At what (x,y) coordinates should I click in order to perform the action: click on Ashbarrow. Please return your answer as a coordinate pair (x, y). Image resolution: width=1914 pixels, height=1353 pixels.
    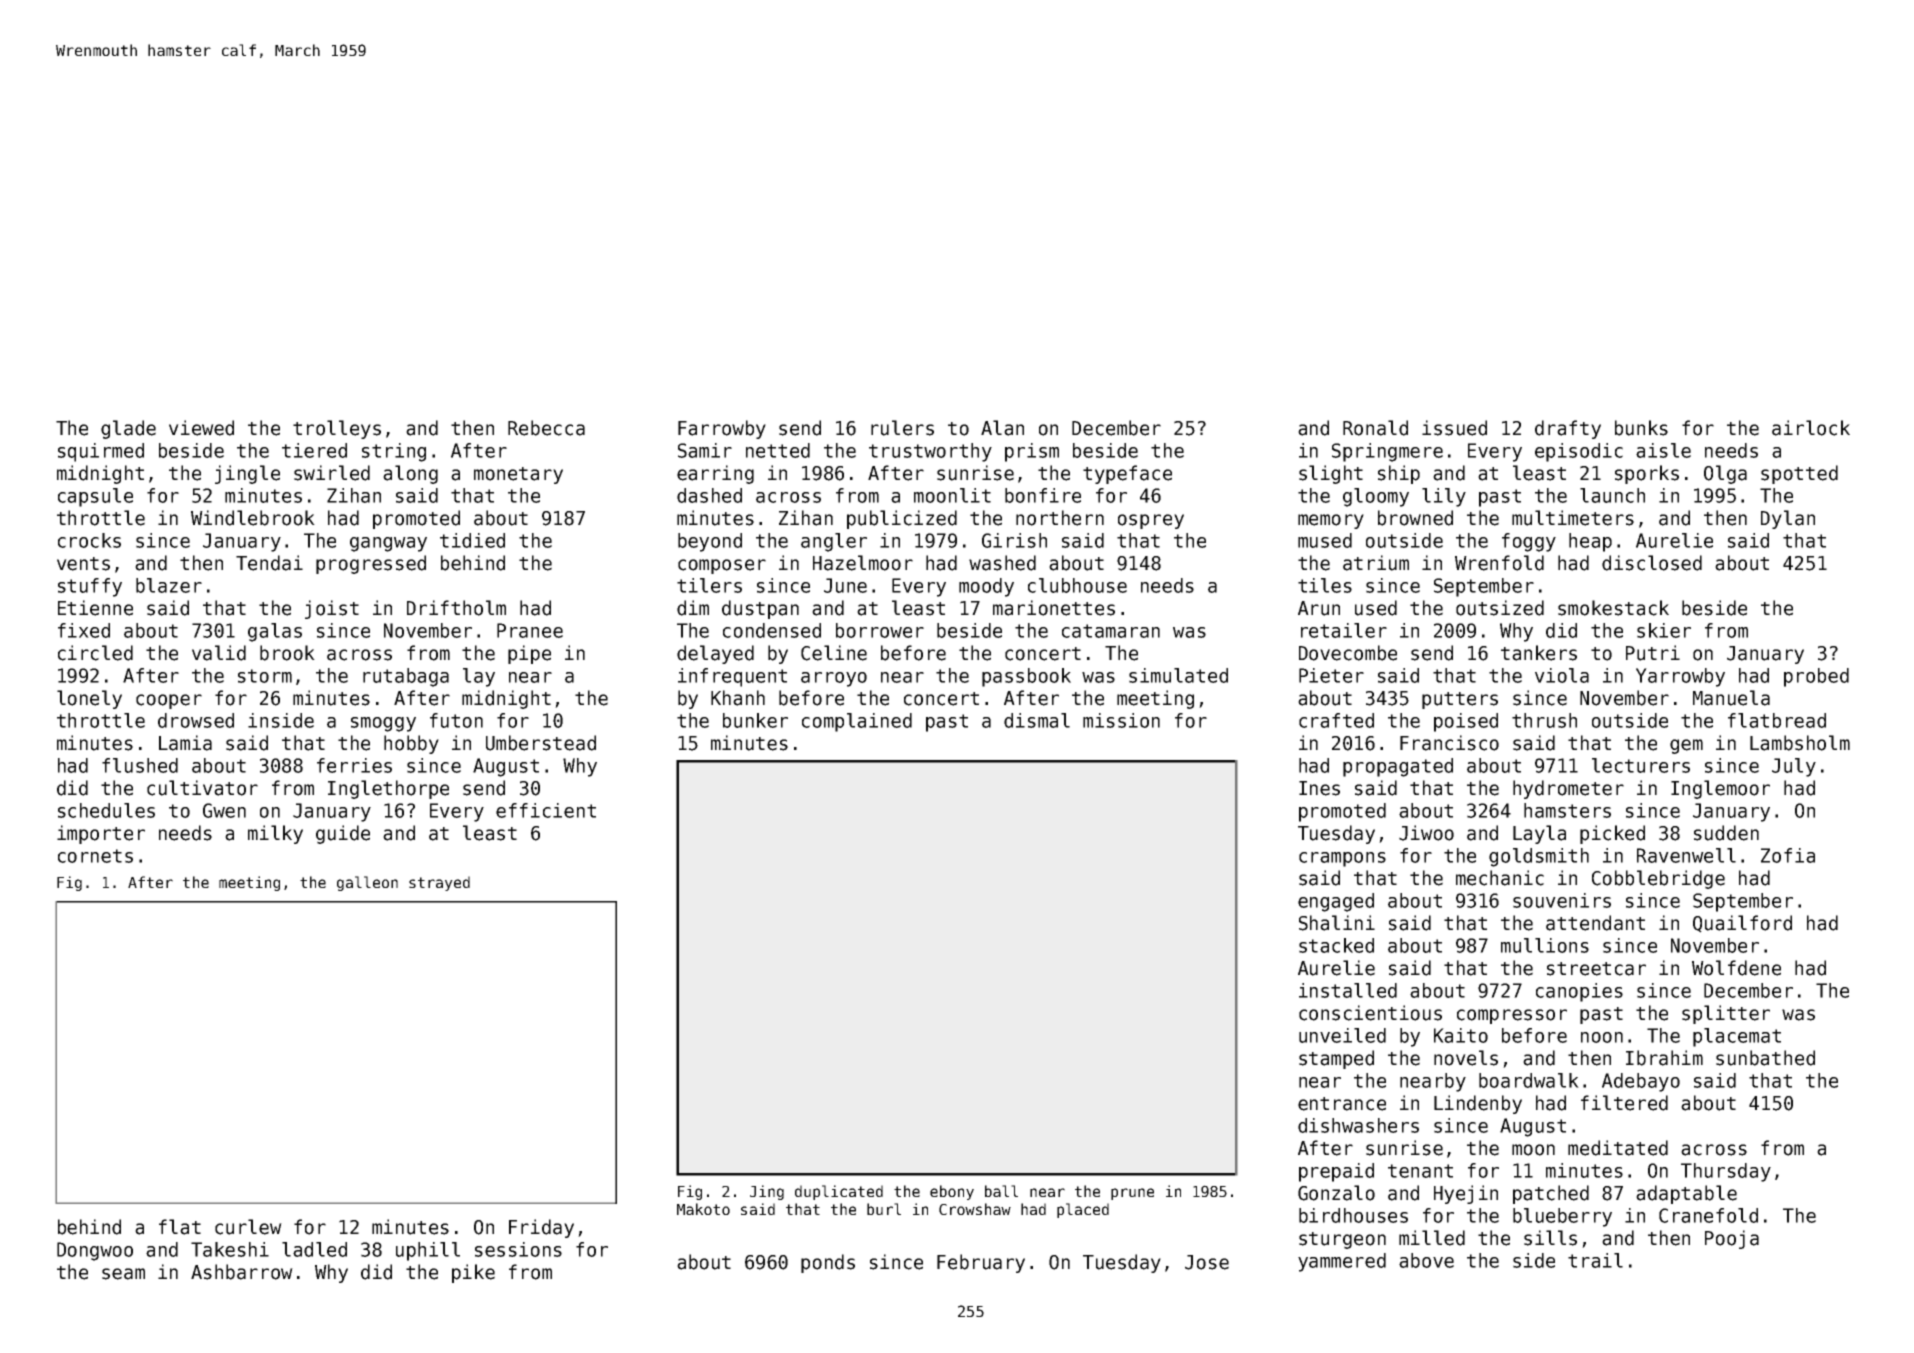
    Looking at the image, I should click on (242, 1272).
